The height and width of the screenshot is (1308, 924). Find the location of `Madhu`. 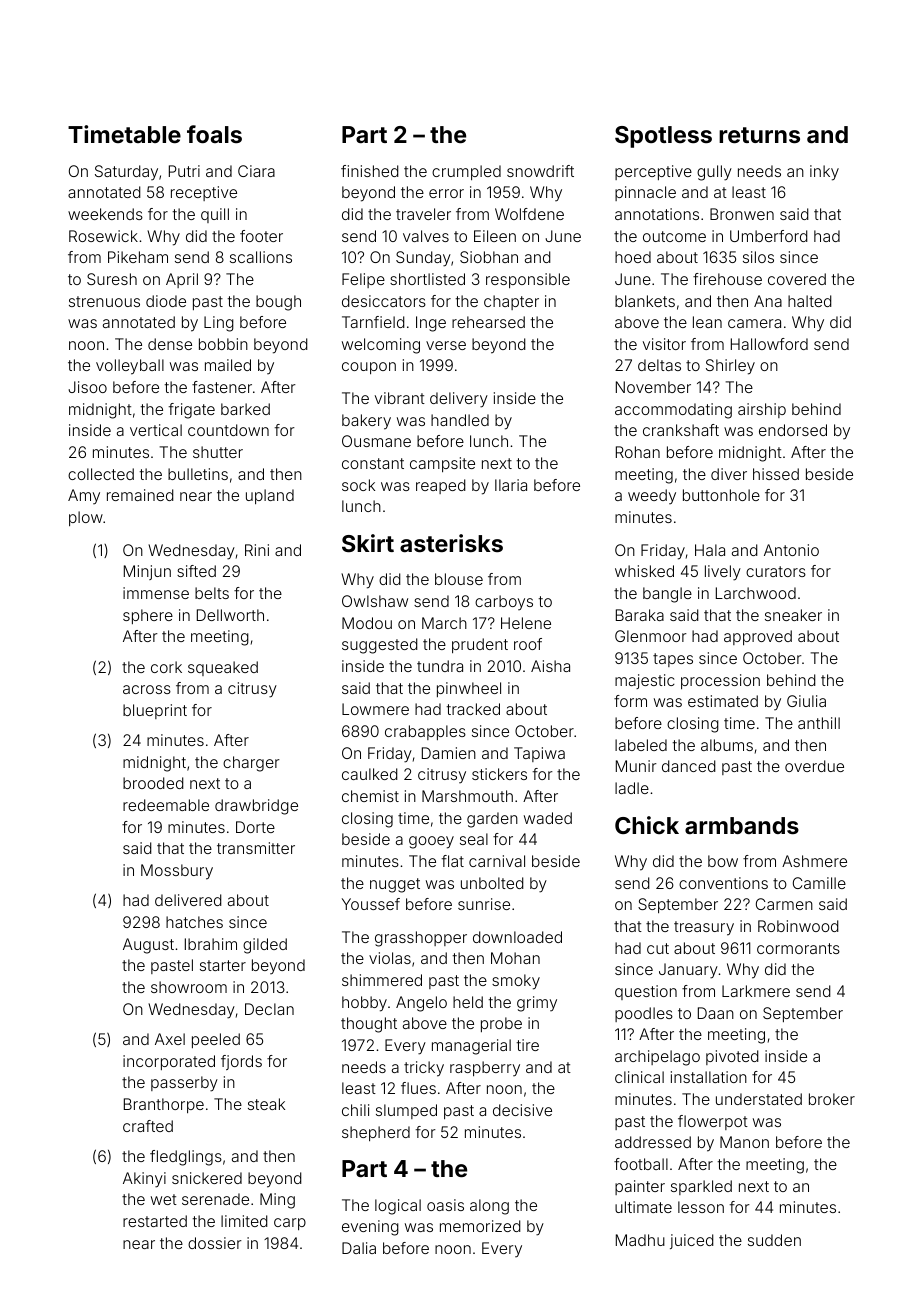

Madhu is located at coordinates (640, 1240).
